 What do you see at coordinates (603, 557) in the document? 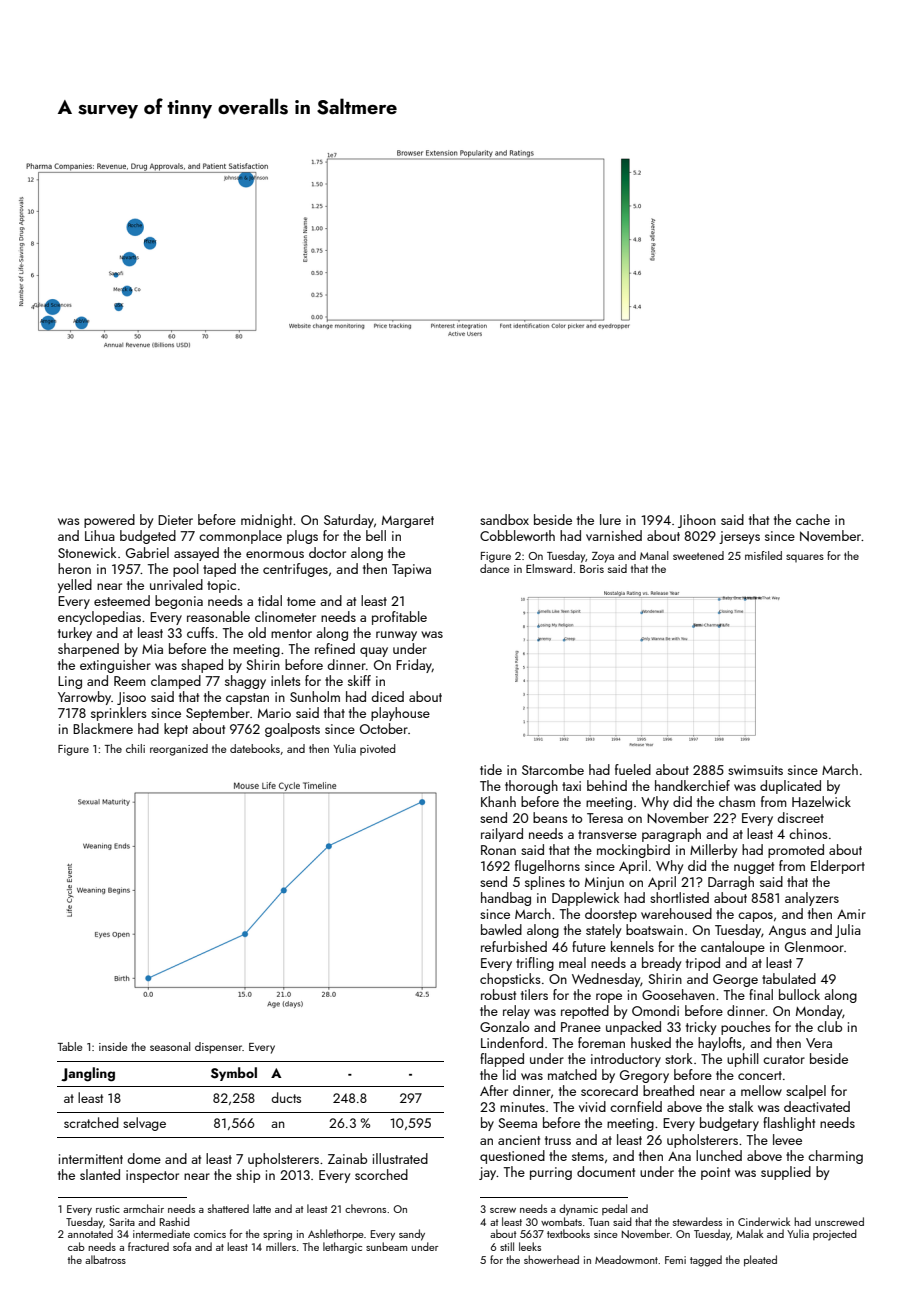
I see `Zoya` at bounding box center [603, 557].
